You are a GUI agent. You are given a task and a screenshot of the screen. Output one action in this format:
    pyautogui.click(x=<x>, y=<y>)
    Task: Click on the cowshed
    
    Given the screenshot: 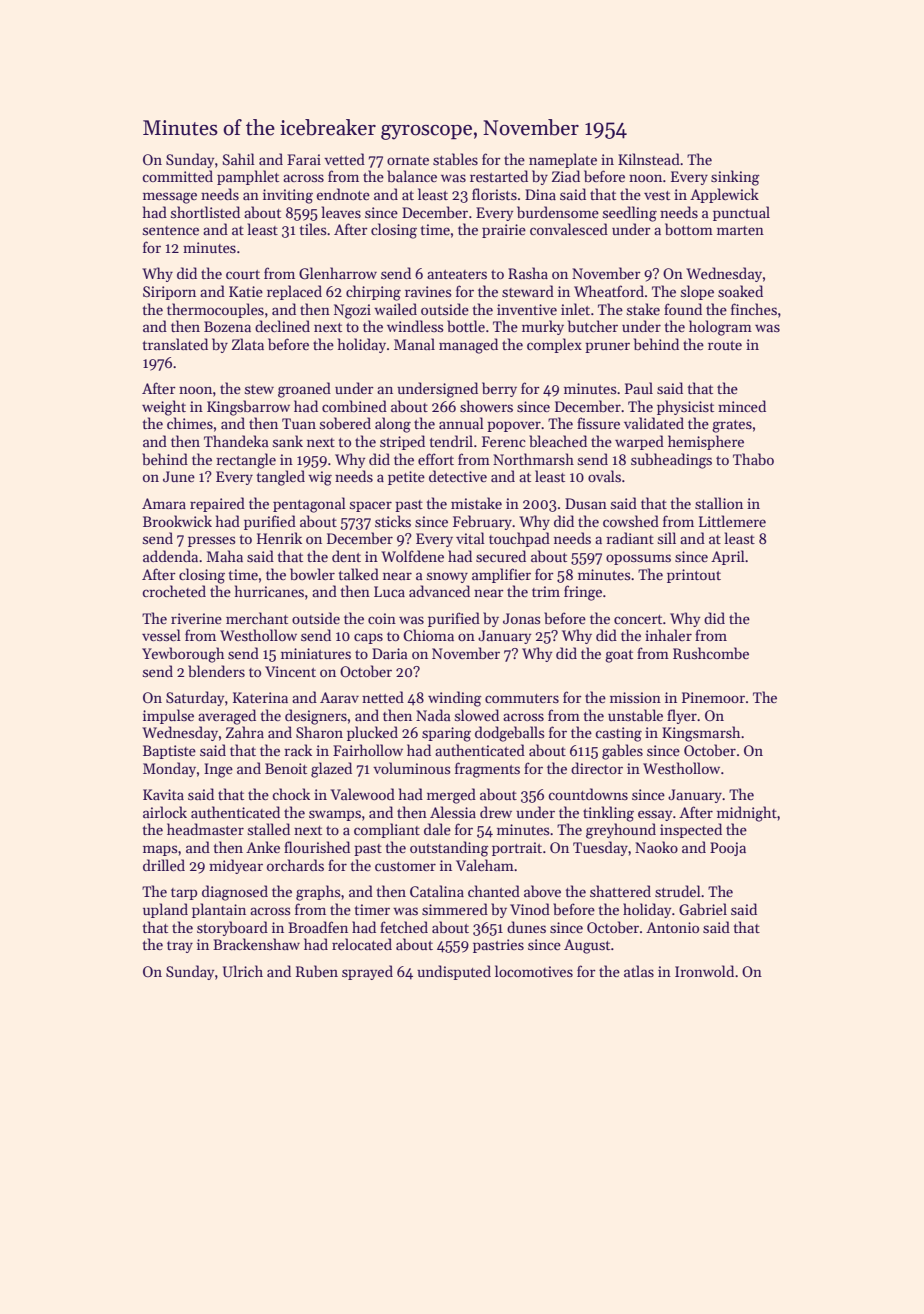 What is the action you would take?
    pyautogui.click(x=631, y=521)
